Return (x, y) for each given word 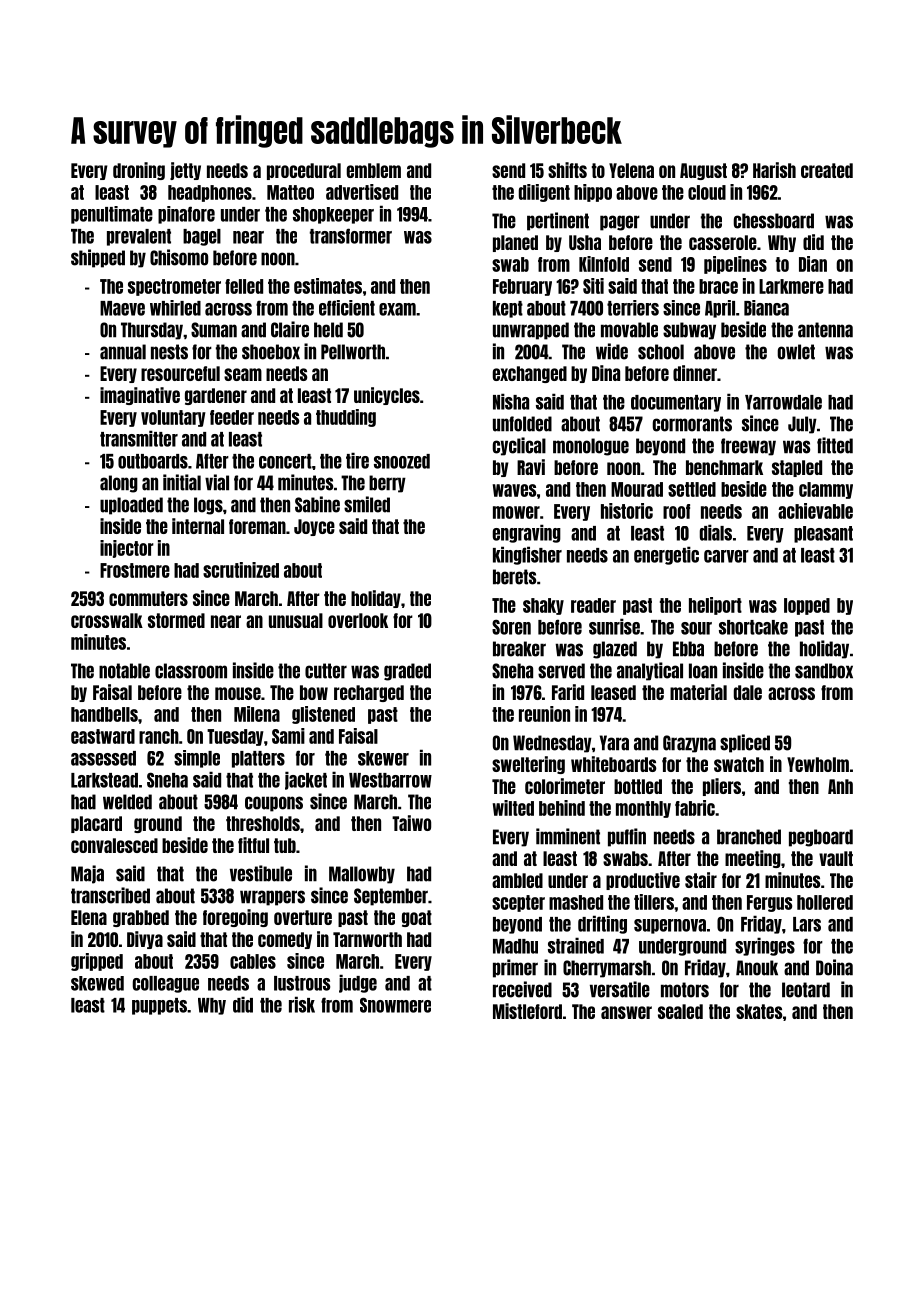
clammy (826, 490)
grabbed (141, 918)
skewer (383, 758)
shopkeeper (333, 215)
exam (397, 309)
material (698, 692)
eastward (103, 736)
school (661, 352)
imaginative (140, 396)
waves (514, 490)
